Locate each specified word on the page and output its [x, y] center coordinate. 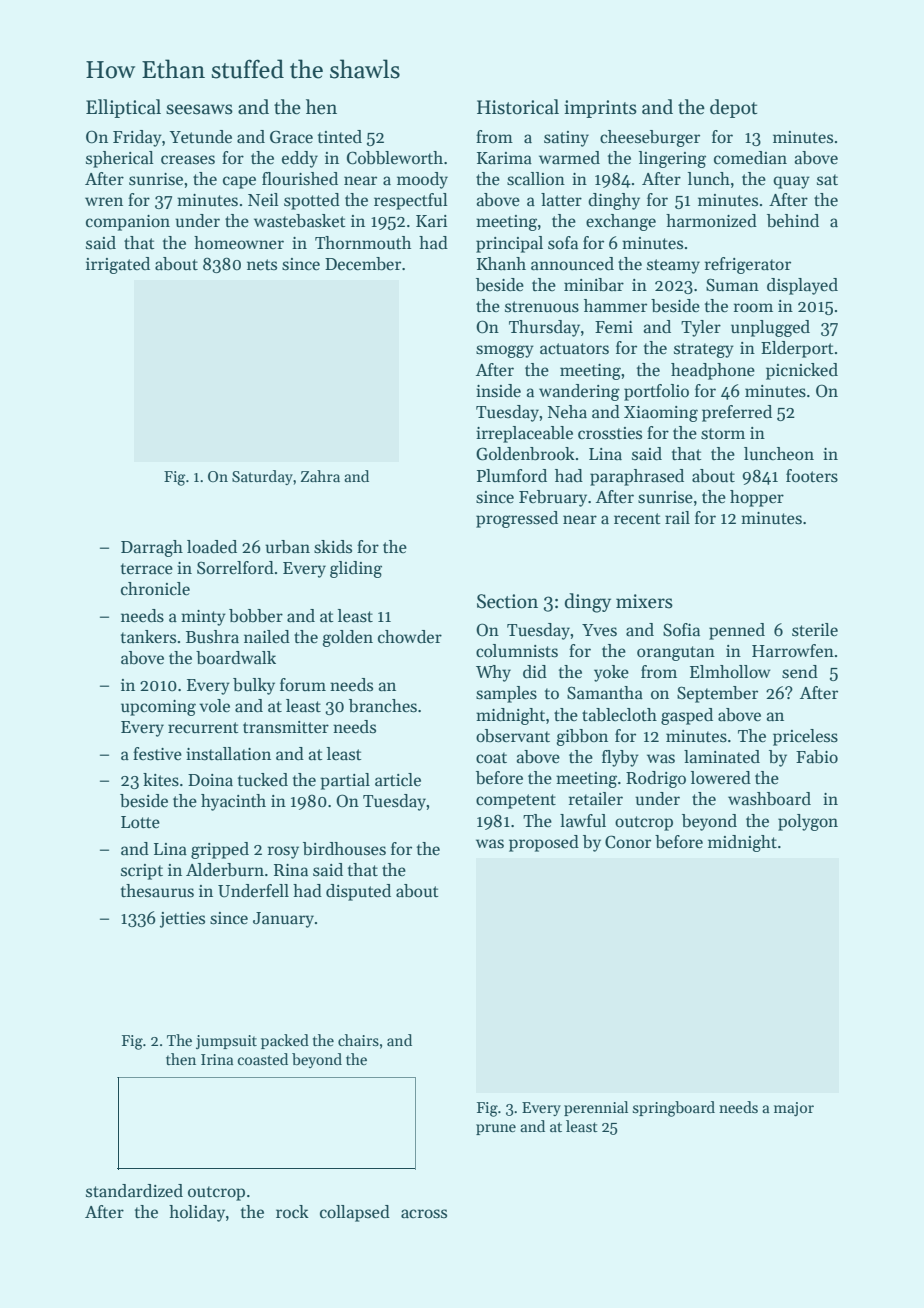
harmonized [711, 221]
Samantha [605, 693]
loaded [212, 547]
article [398, 780]
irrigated [118, 265]
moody [422, 180]
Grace [291, 137]
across [424, 1214]
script [142, 872]
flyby [620, 758]
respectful [411, 201]
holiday [197, 1213]
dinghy [614, 201]
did [535, 672]
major [794, 1109]
